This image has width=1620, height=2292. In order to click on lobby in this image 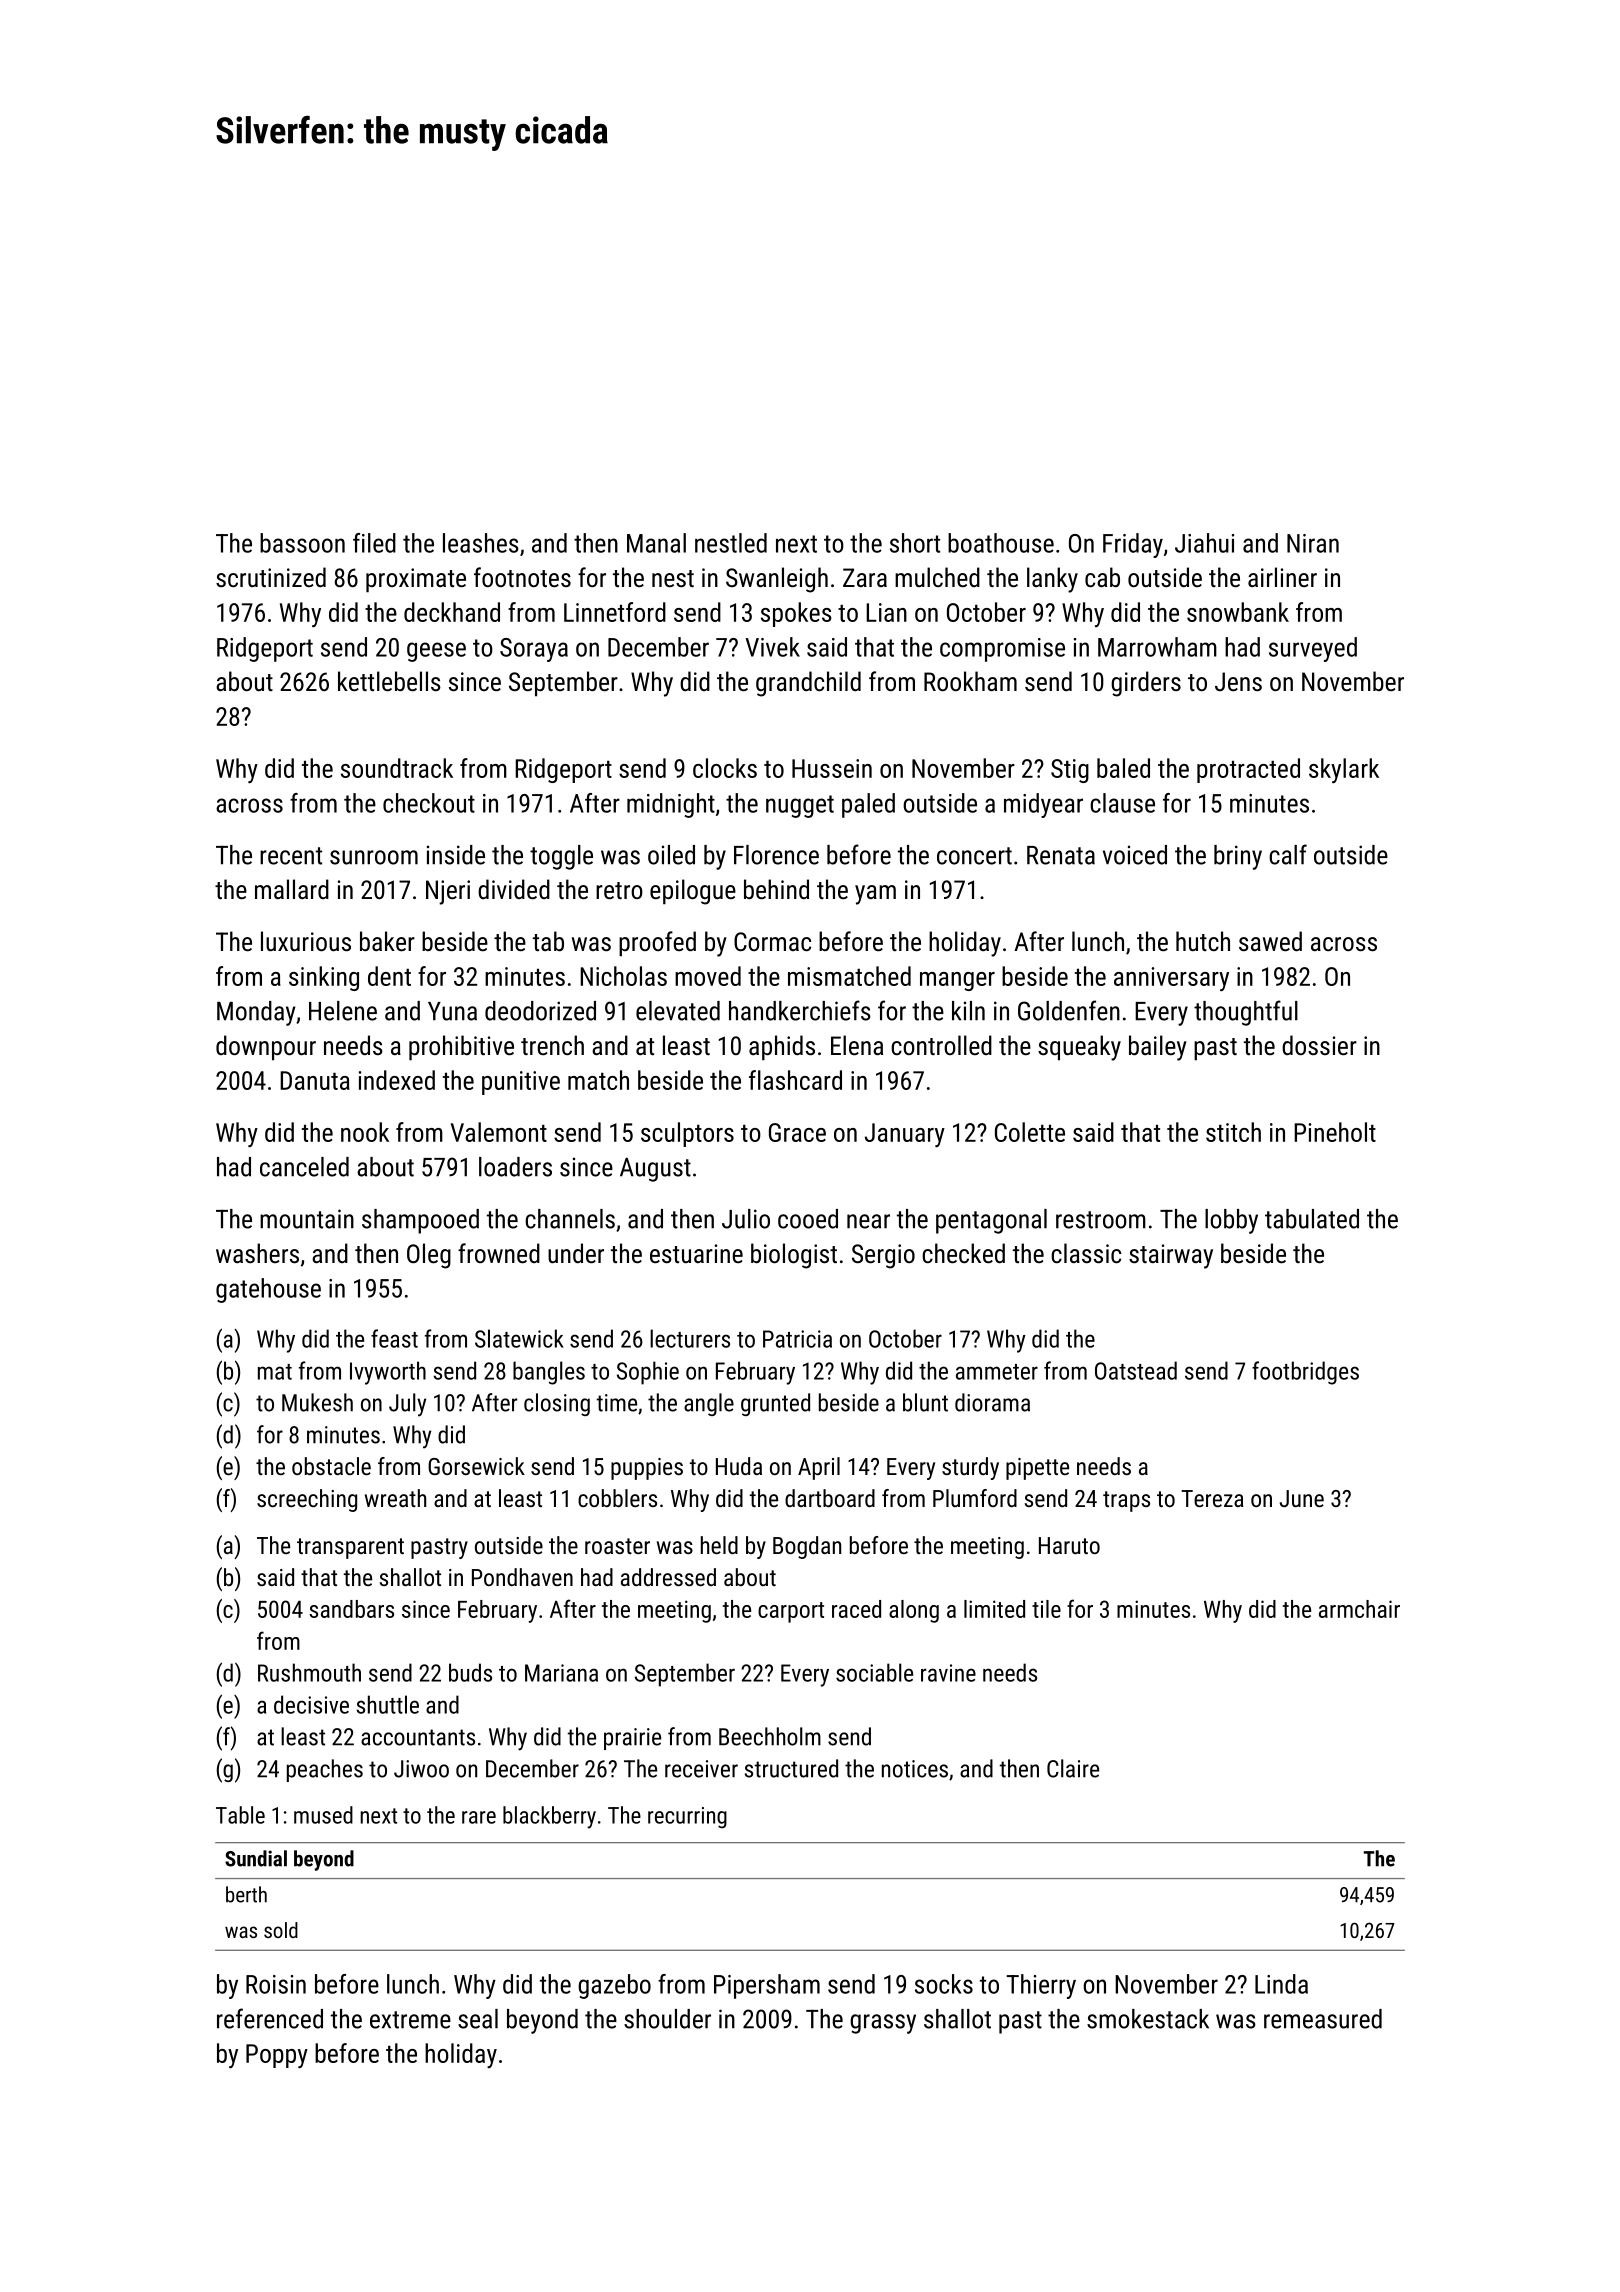, I will do `click(1231, 1221)`.
